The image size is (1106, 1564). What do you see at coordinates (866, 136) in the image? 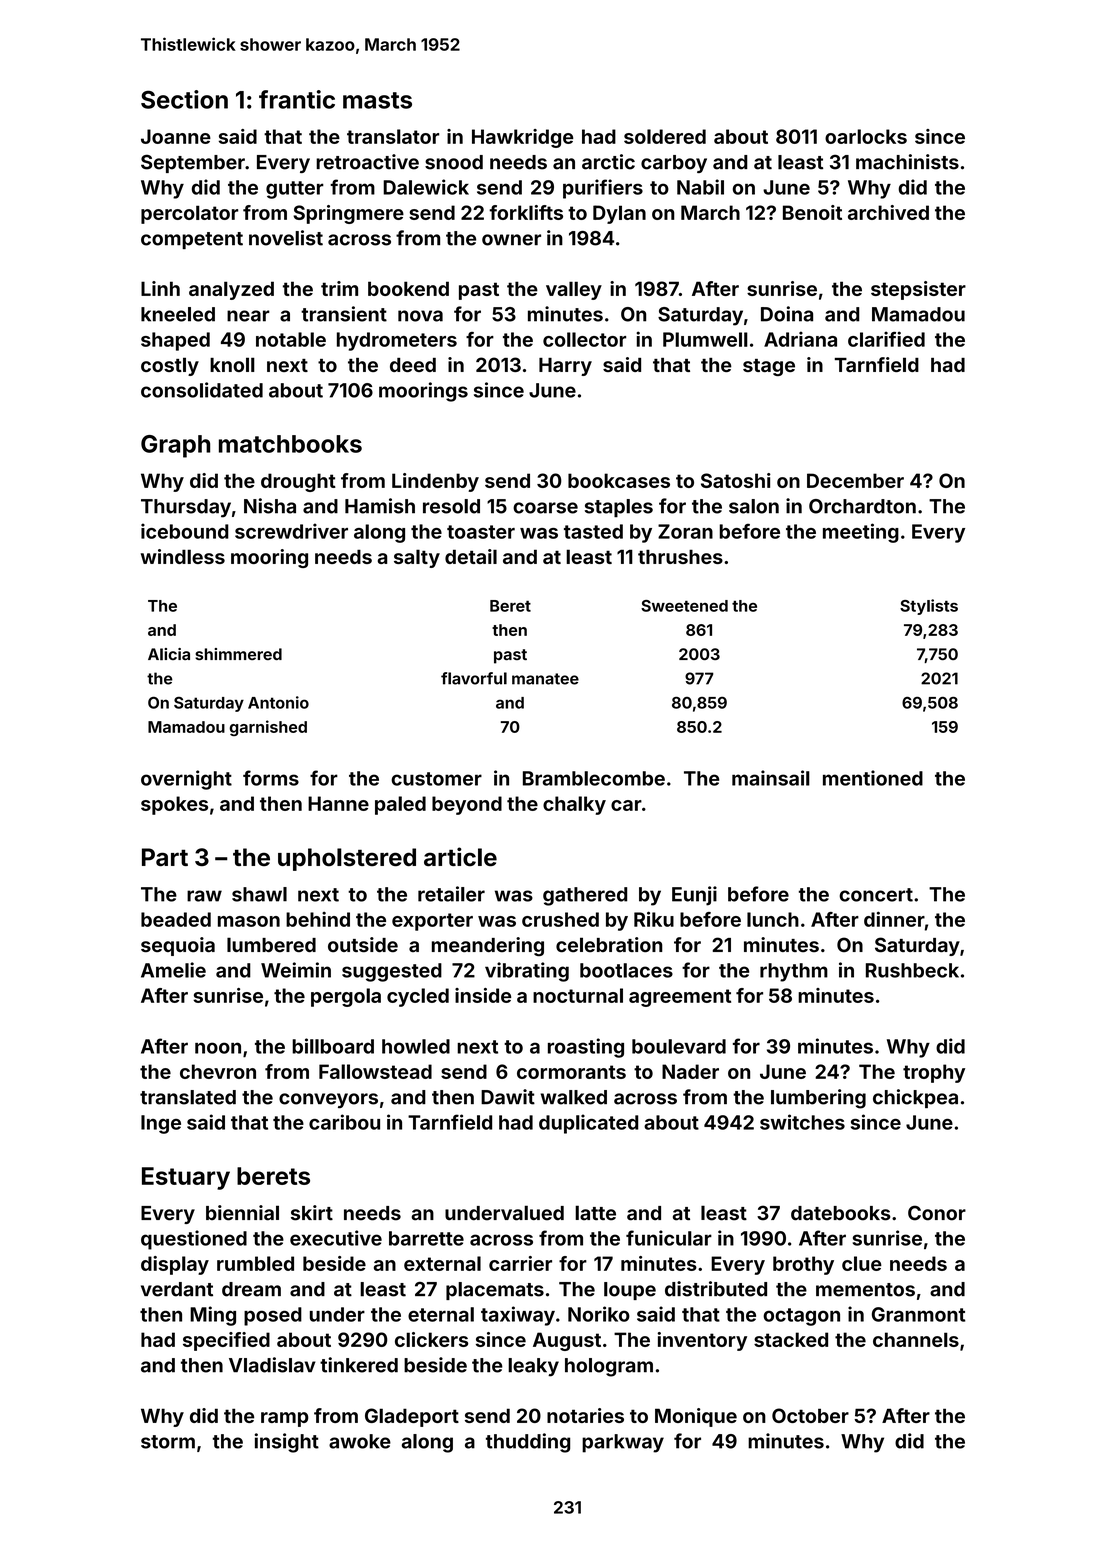
I see `oarlocks` at bounding box center [866, 136].
